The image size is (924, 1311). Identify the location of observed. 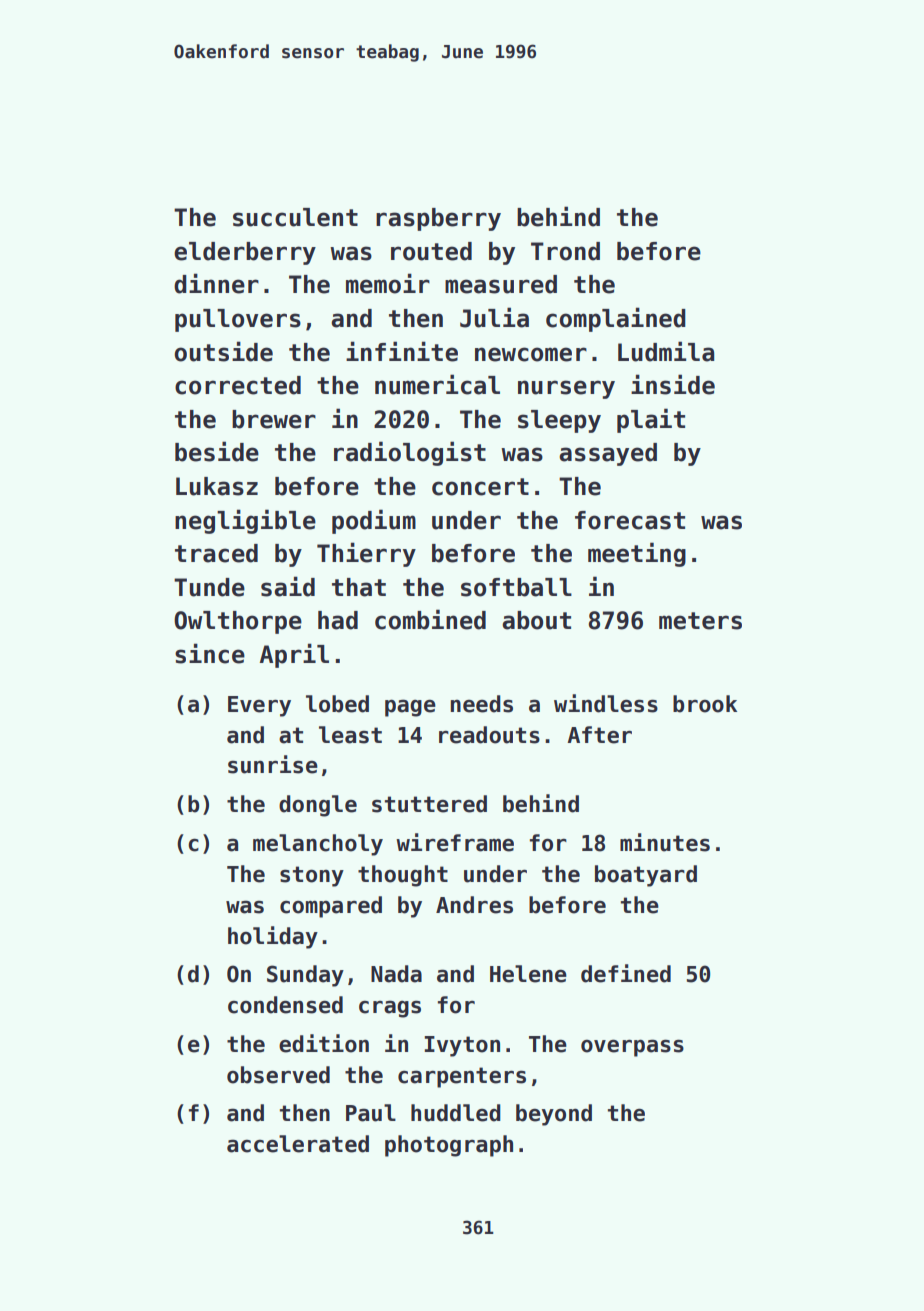
(278, 1075).
